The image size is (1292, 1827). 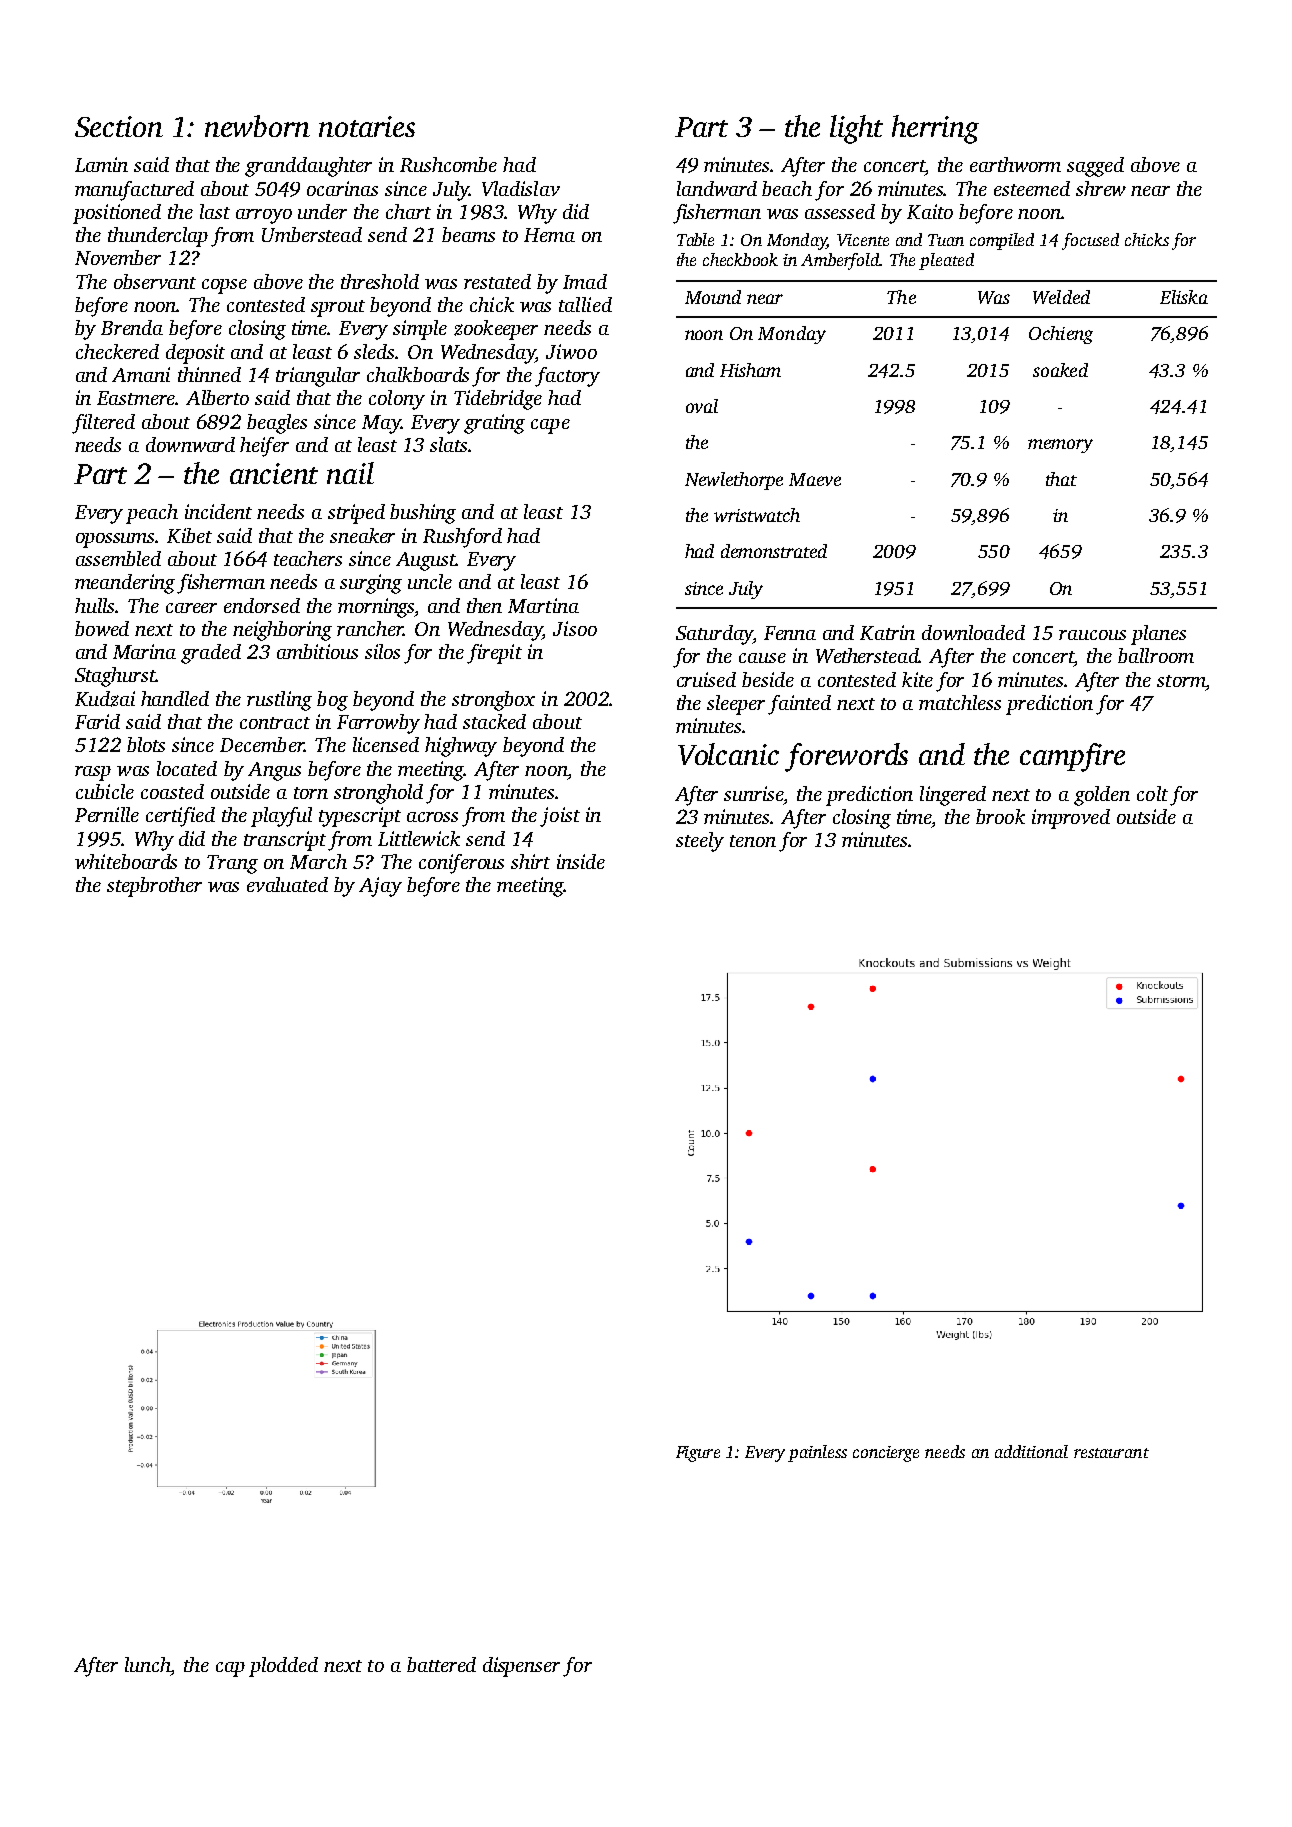 What do you see at coordinates (856, 129) in the screenshot?
I see `light` at bounding box center [856, 129].
